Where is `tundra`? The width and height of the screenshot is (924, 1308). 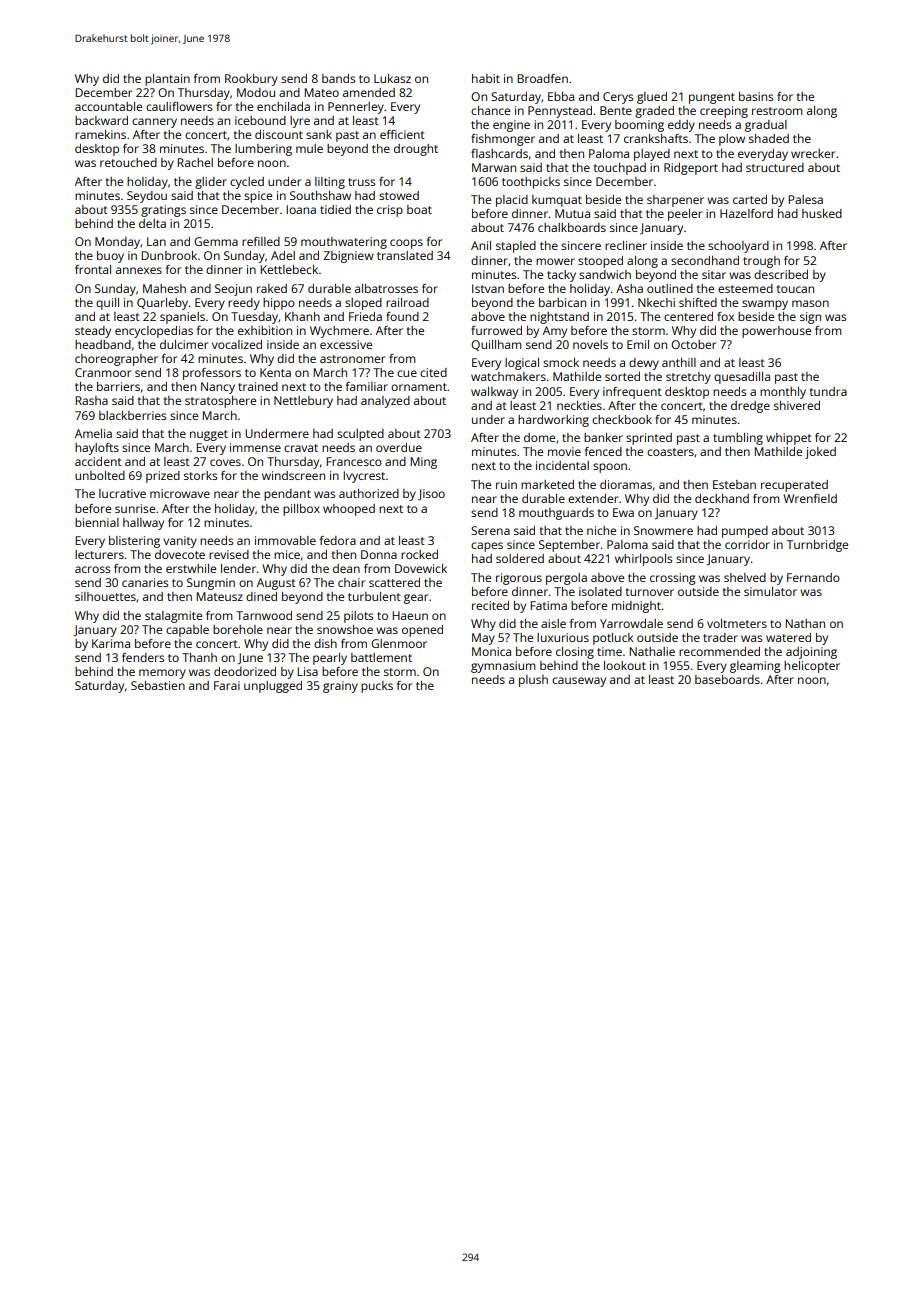 tundra is located at coordinates (828, 391).
